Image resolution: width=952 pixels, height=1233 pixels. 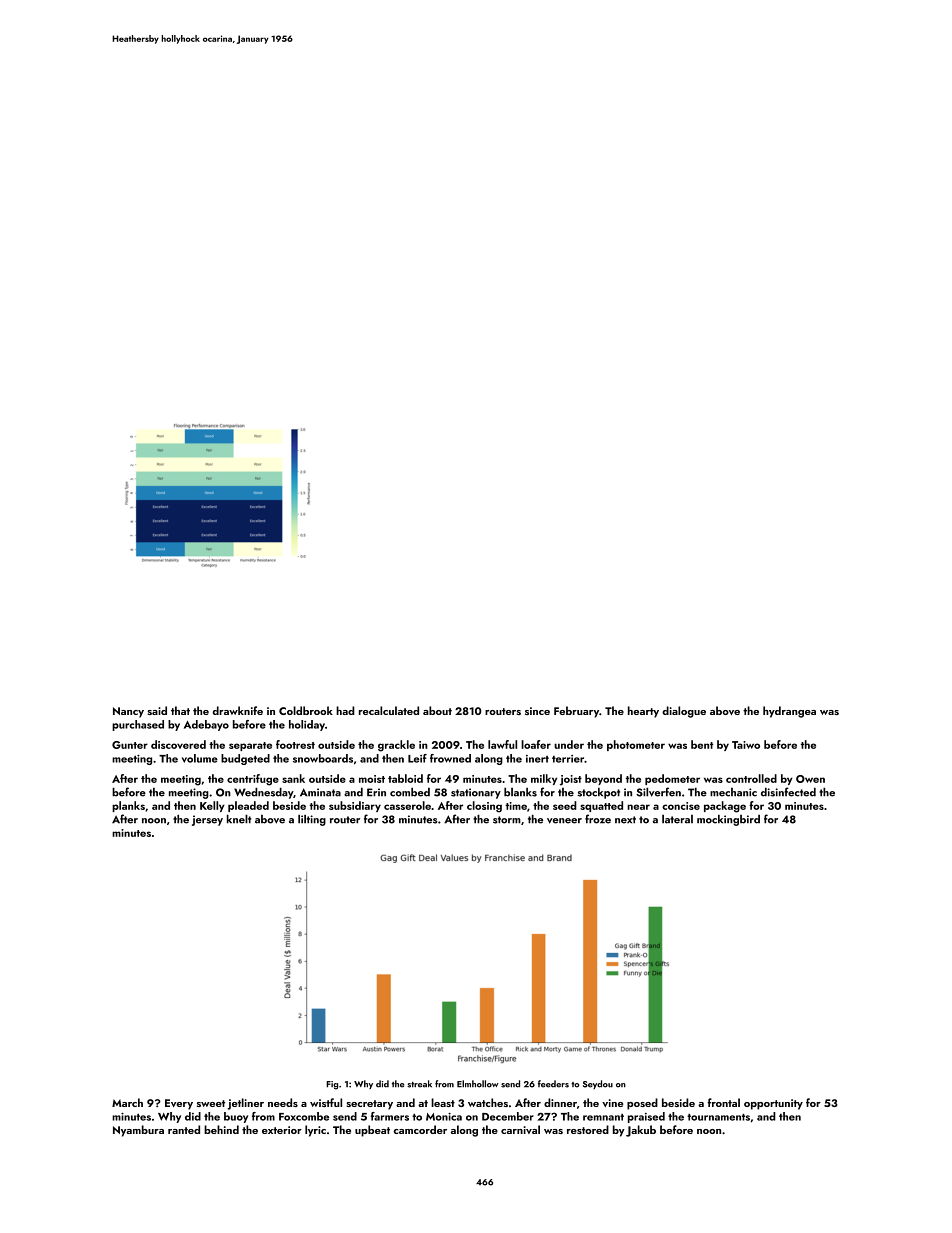 What do you see at coordinates (588, 1129) in the image?
I see `restored` at bounding box center [588, 1129].
